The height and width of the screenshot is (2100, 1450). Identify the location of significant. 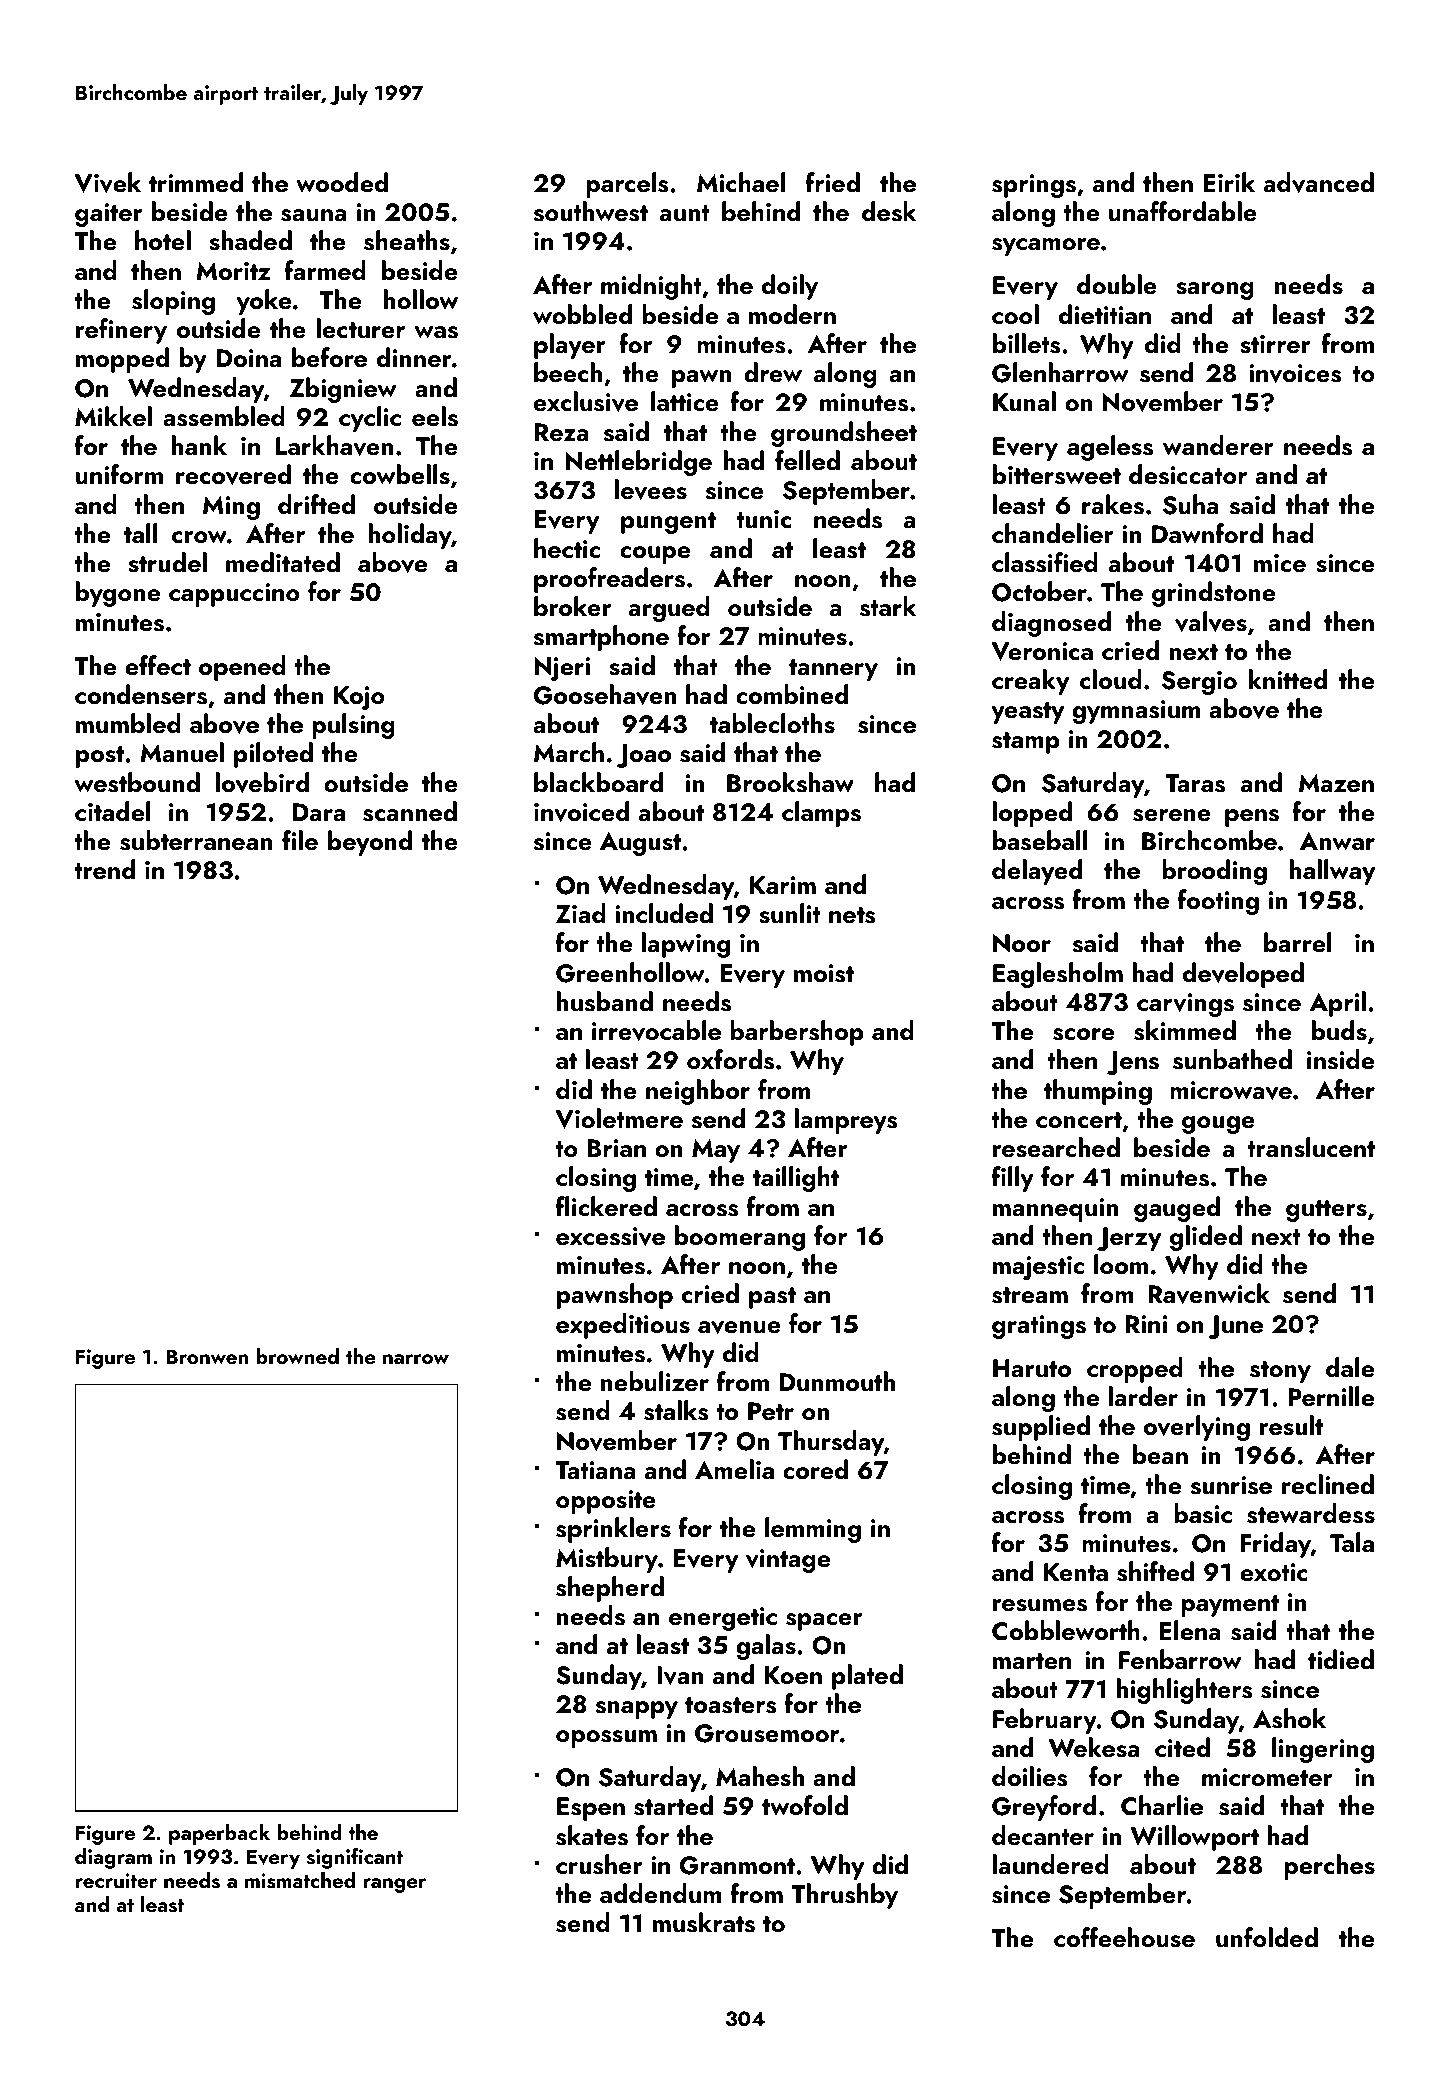
(354, 1858).
